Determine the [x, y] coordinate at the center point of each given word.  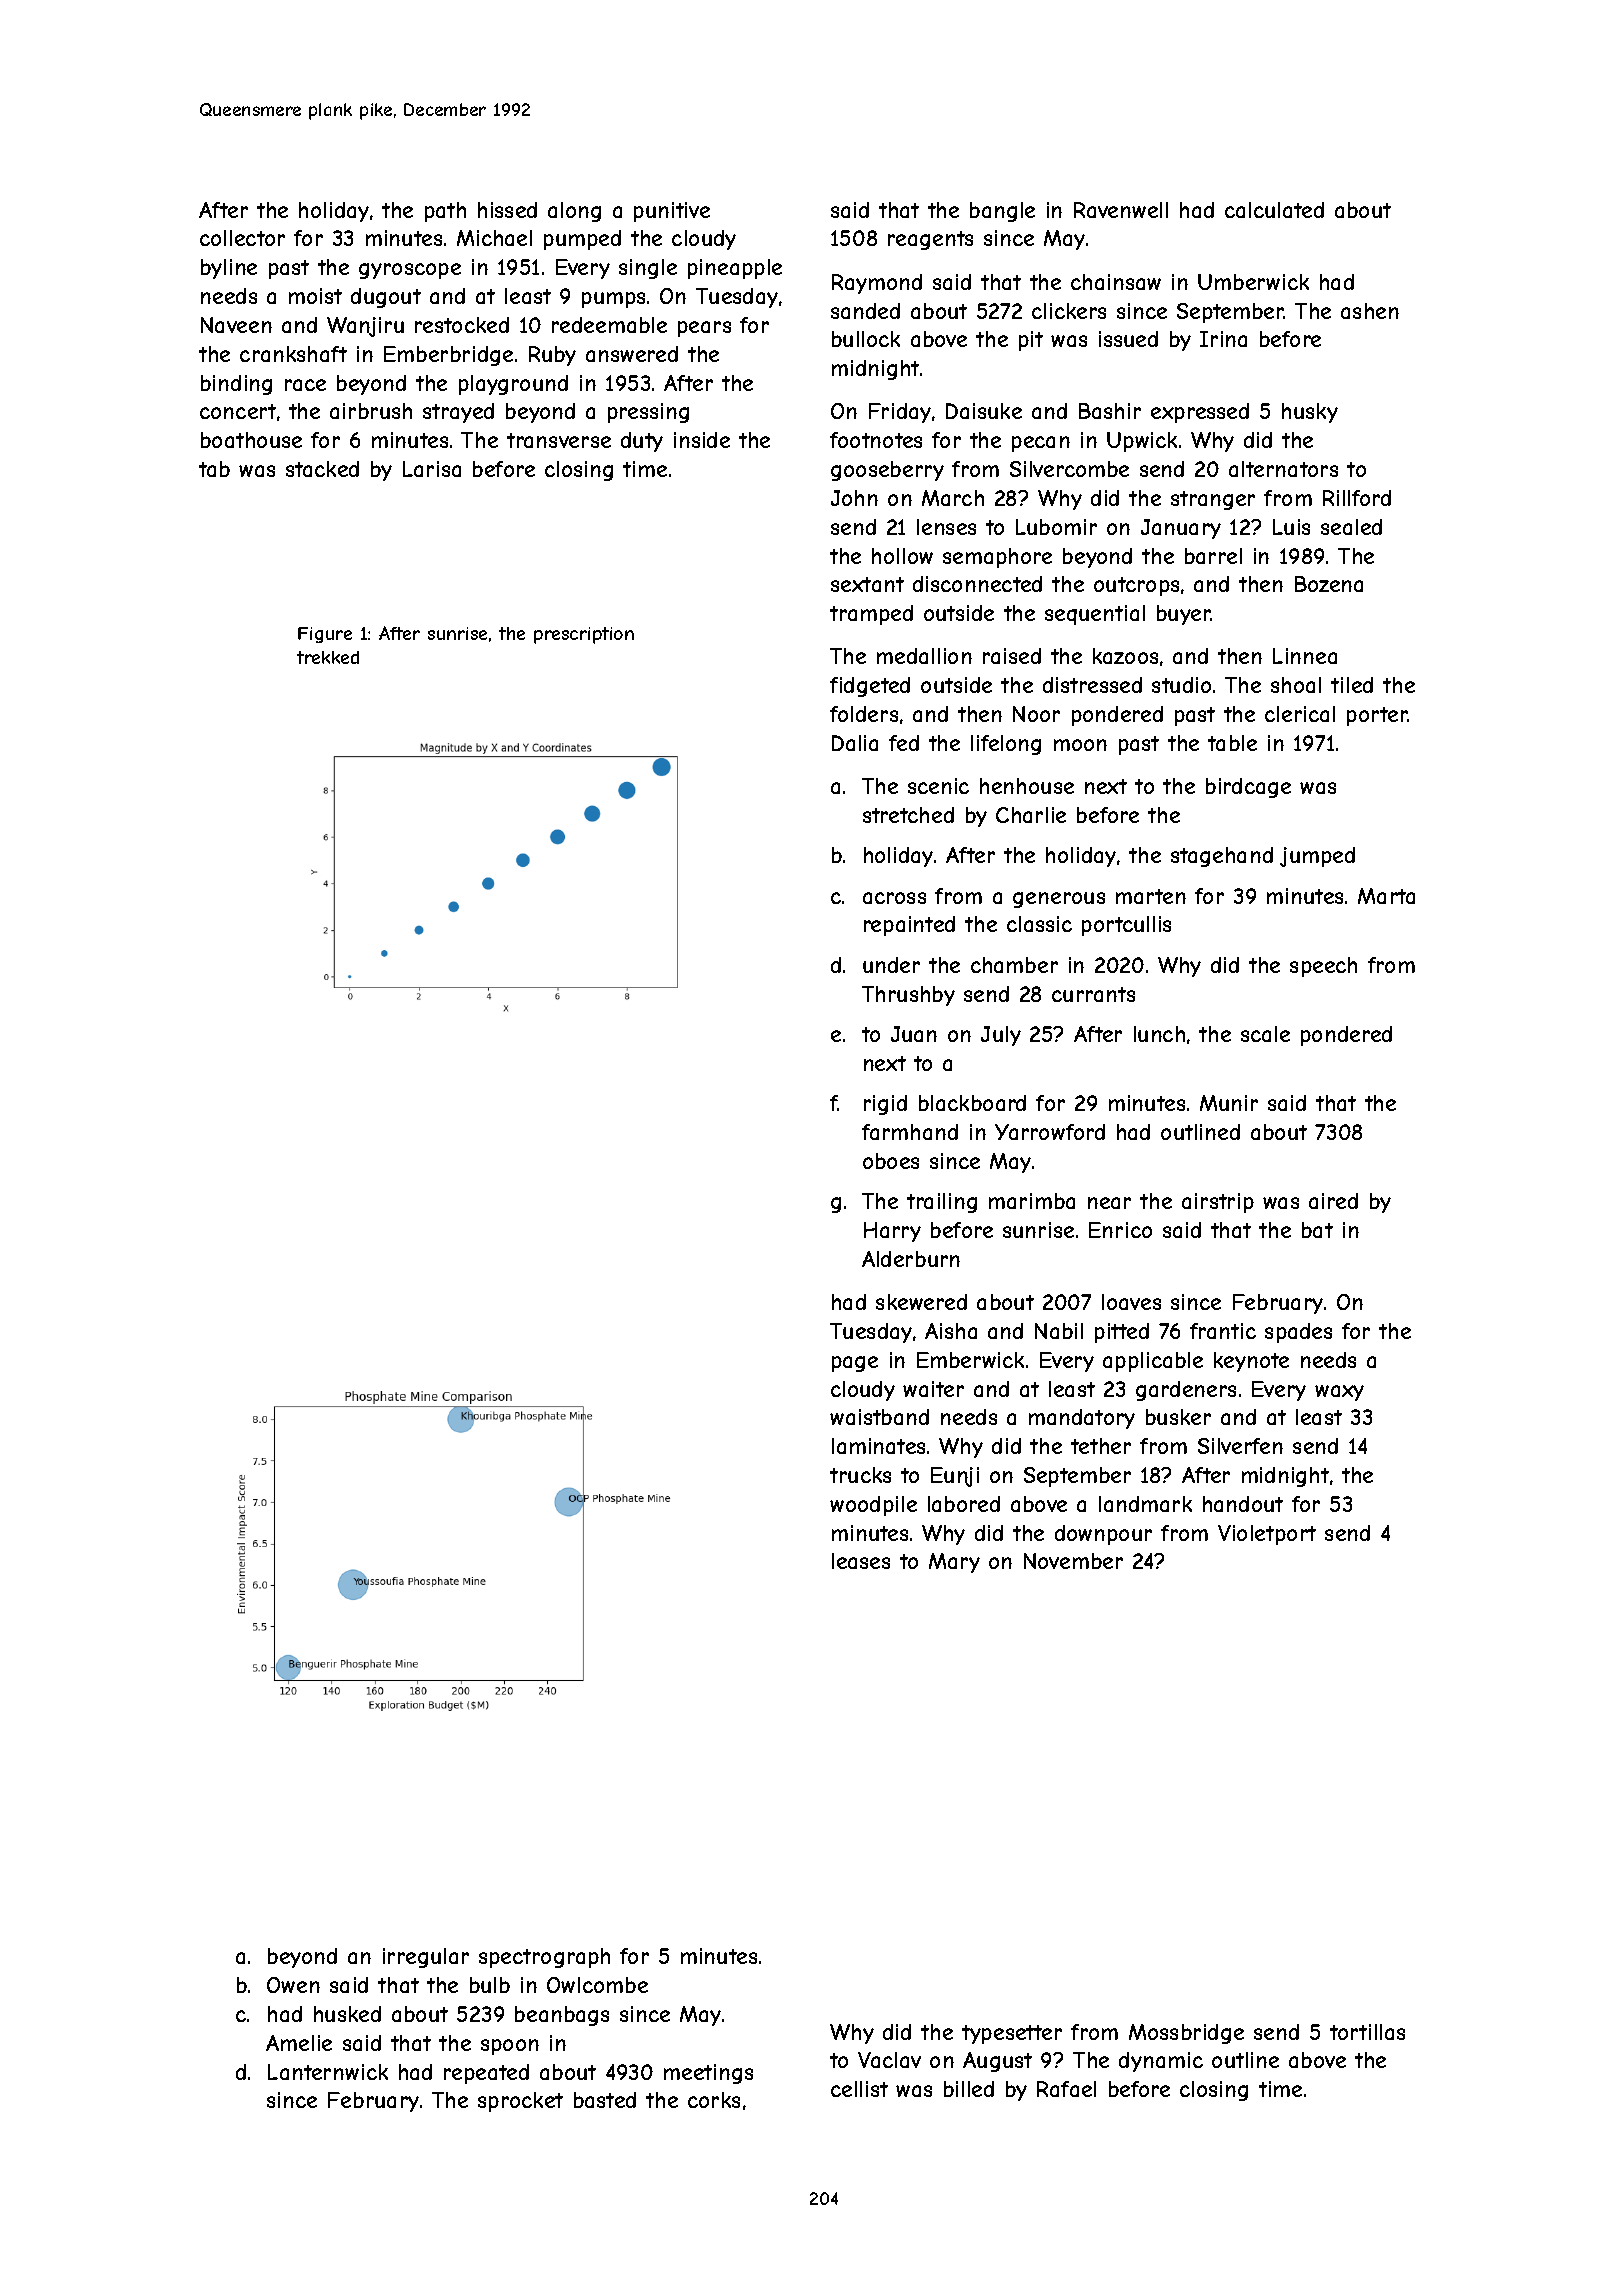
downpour [1103, 1535]
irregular [426, 1958]
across [894, 898]
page [855, 1364]
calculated [1274, 210]
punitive [672, 212]
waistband [879, 1417]
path [445, 212]
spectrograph [544, 1958]
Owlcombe [597, 1985]
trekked [328, 657]
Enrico [1120, 1230]
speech [1323, 967]
